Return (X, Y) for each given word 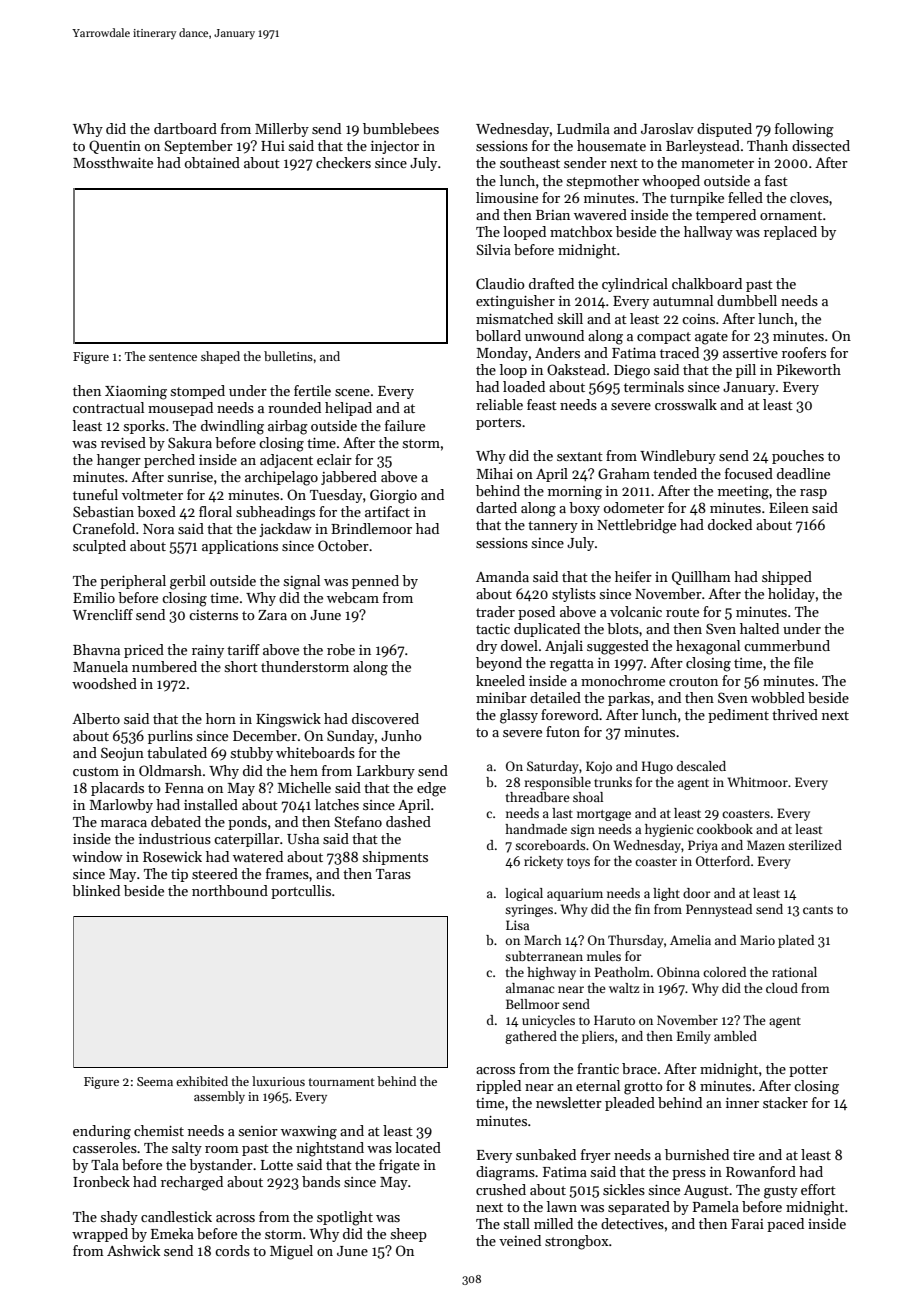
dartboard (185, 128)
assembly (219, 1097)
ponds (247, 823)
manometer (717, 163)
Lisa (517, 925)
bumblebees (401, 128)
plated (796, 941)
